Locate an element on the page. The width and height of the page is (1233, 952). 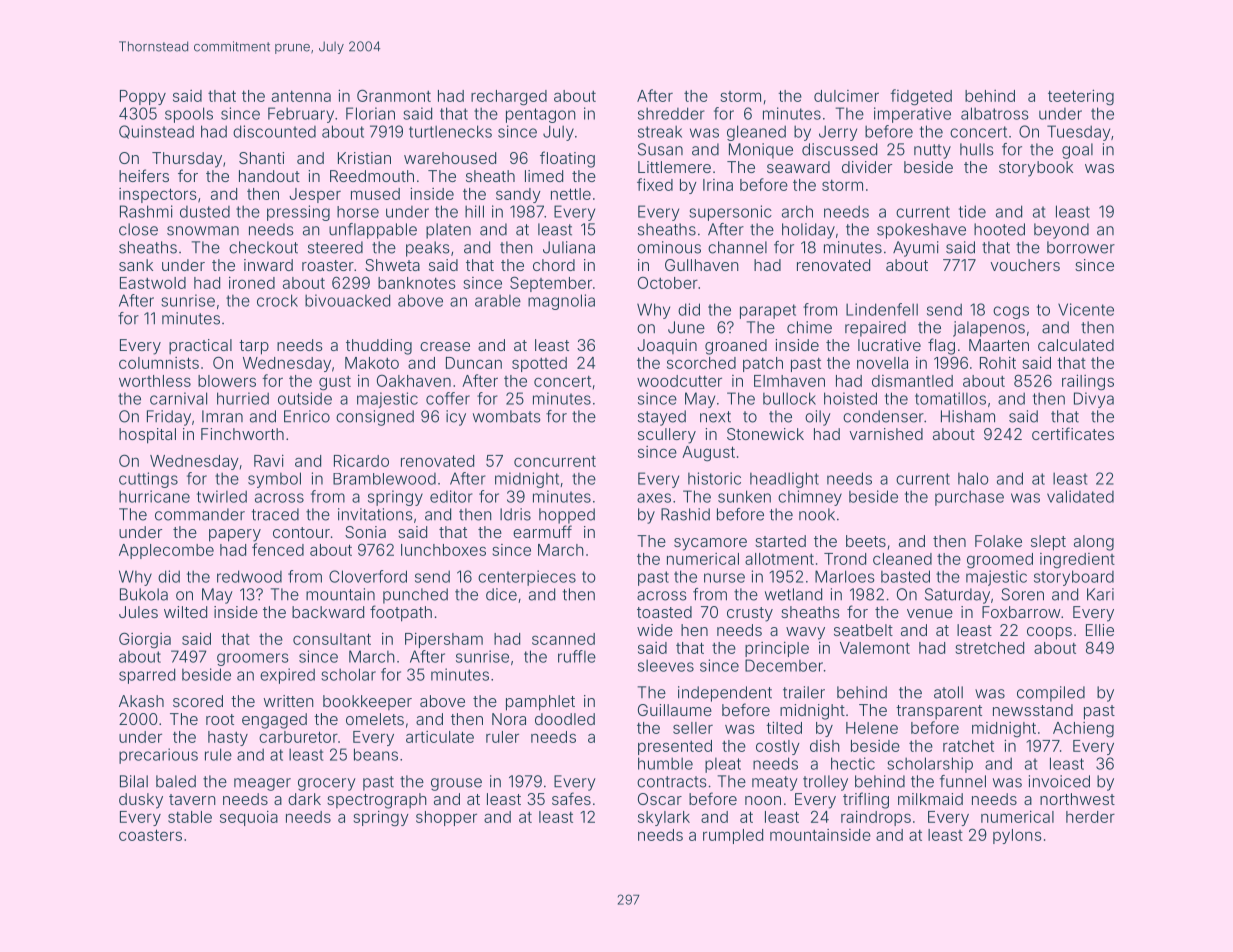
shopper is located at coordinates (446, 818).
